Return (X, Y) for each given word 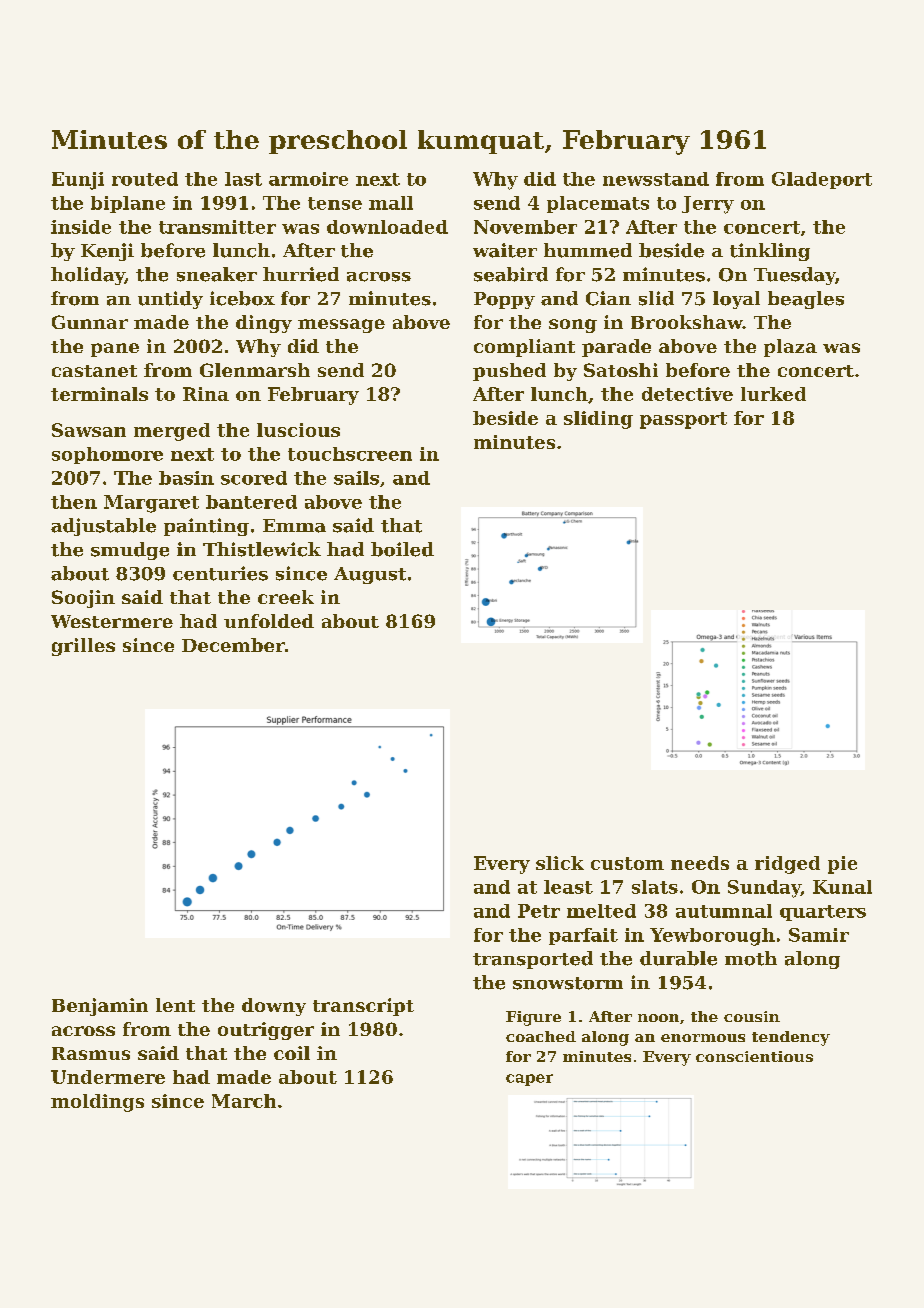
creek (286, 597)
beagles (806, 300)
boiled (402, 549)
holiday (88, 276)
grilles (83, 647)
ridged (787, 865)
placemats (598, 204)
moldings (97, 1103)
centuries (220, 573)
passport (683, 420)
